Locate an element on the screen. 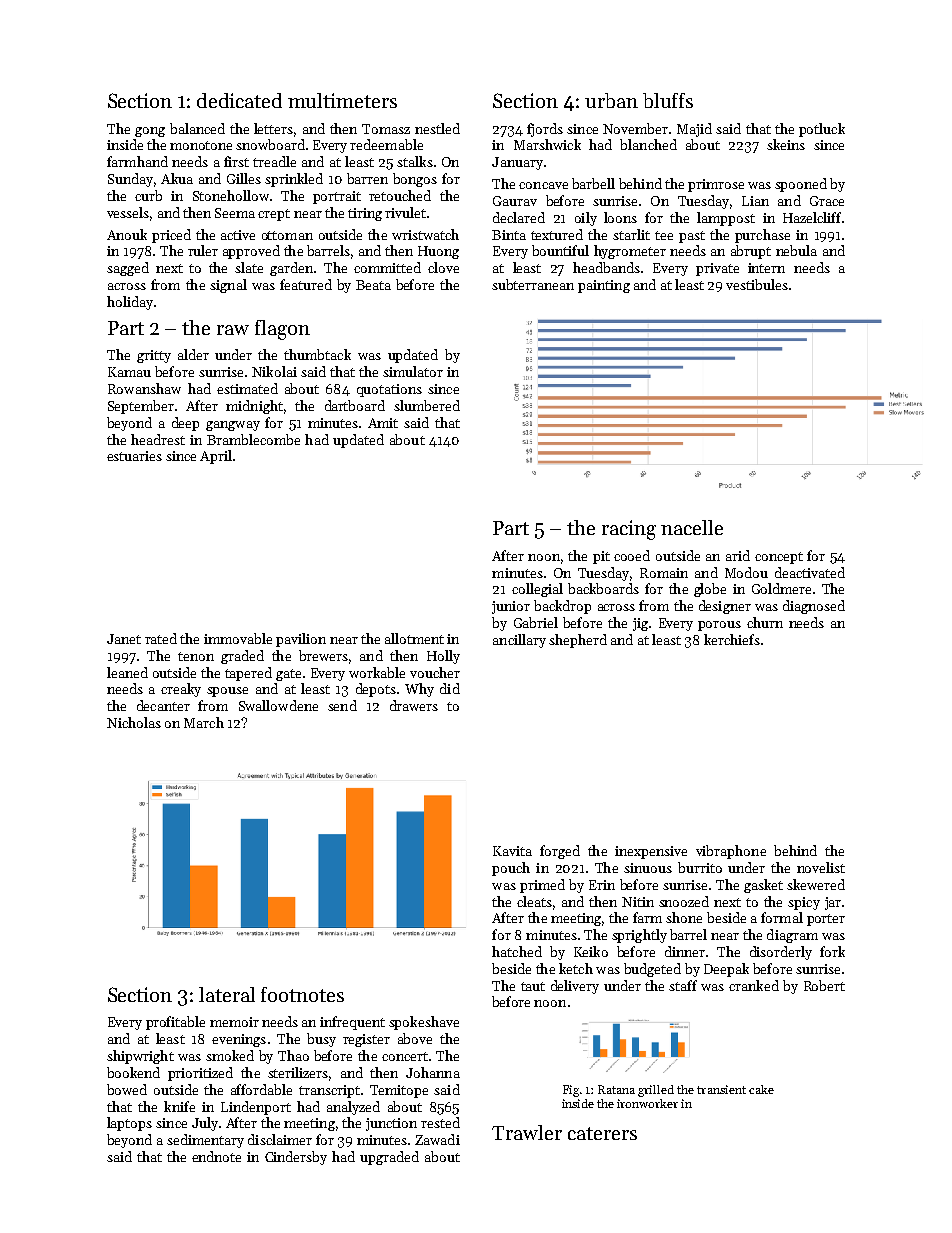 Image resolution: width=952 pixels, height=1233 pixels. concept is located at coordinates (779, 558).
